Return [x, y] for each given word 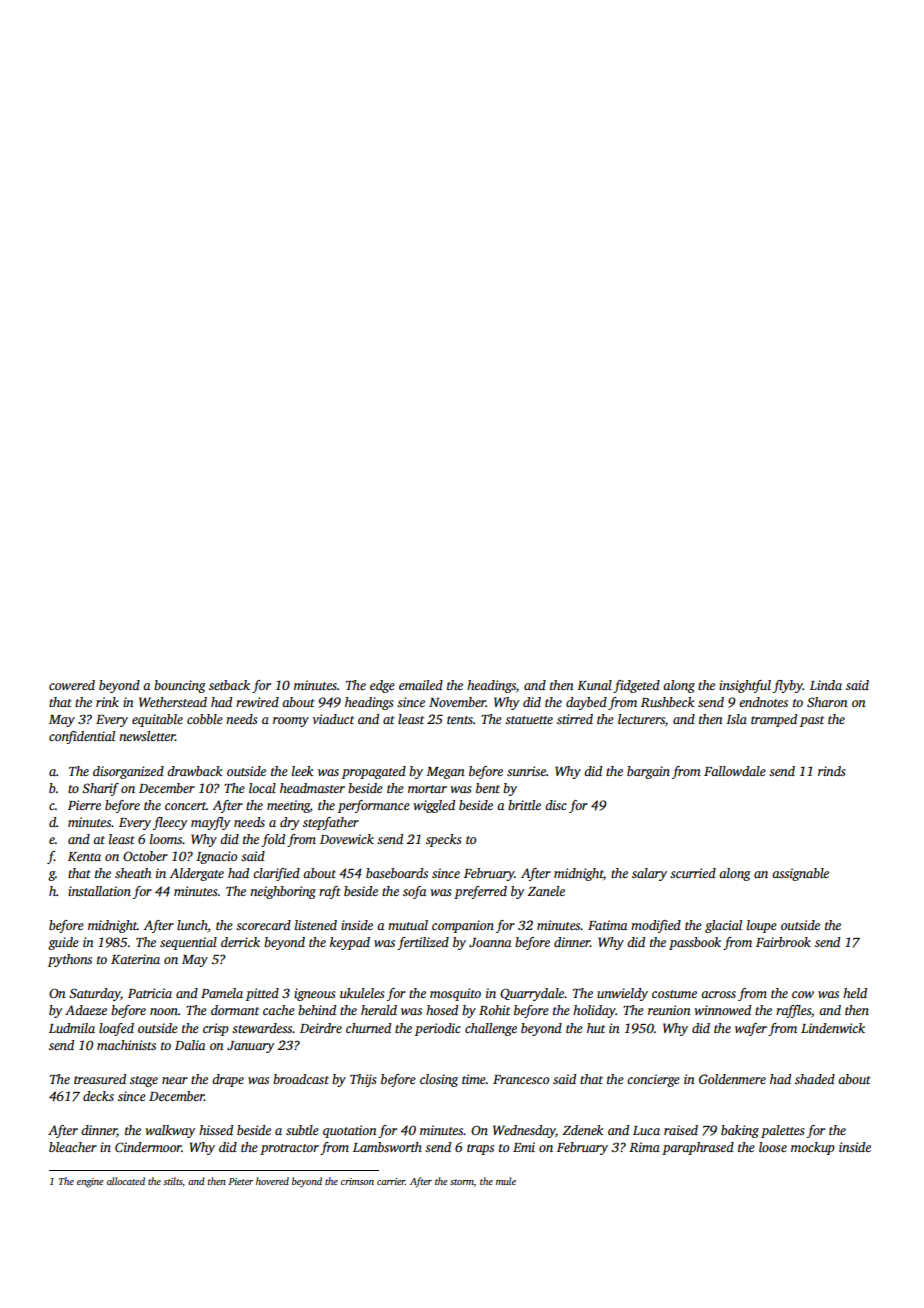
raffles [793, 1011]
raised [681, 1130]
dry [289, 823]
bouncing [180, 686]
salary [649, 874]
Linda [826, 685]
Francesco [521, 1079]
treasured [100, 1079]
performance [374, 806]
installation [99, 891]
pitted [262, 994]
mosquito [455, 994]
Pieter [240, 1181]
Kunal [594, 685]
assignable [800, 874]
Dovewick [347, 839]
